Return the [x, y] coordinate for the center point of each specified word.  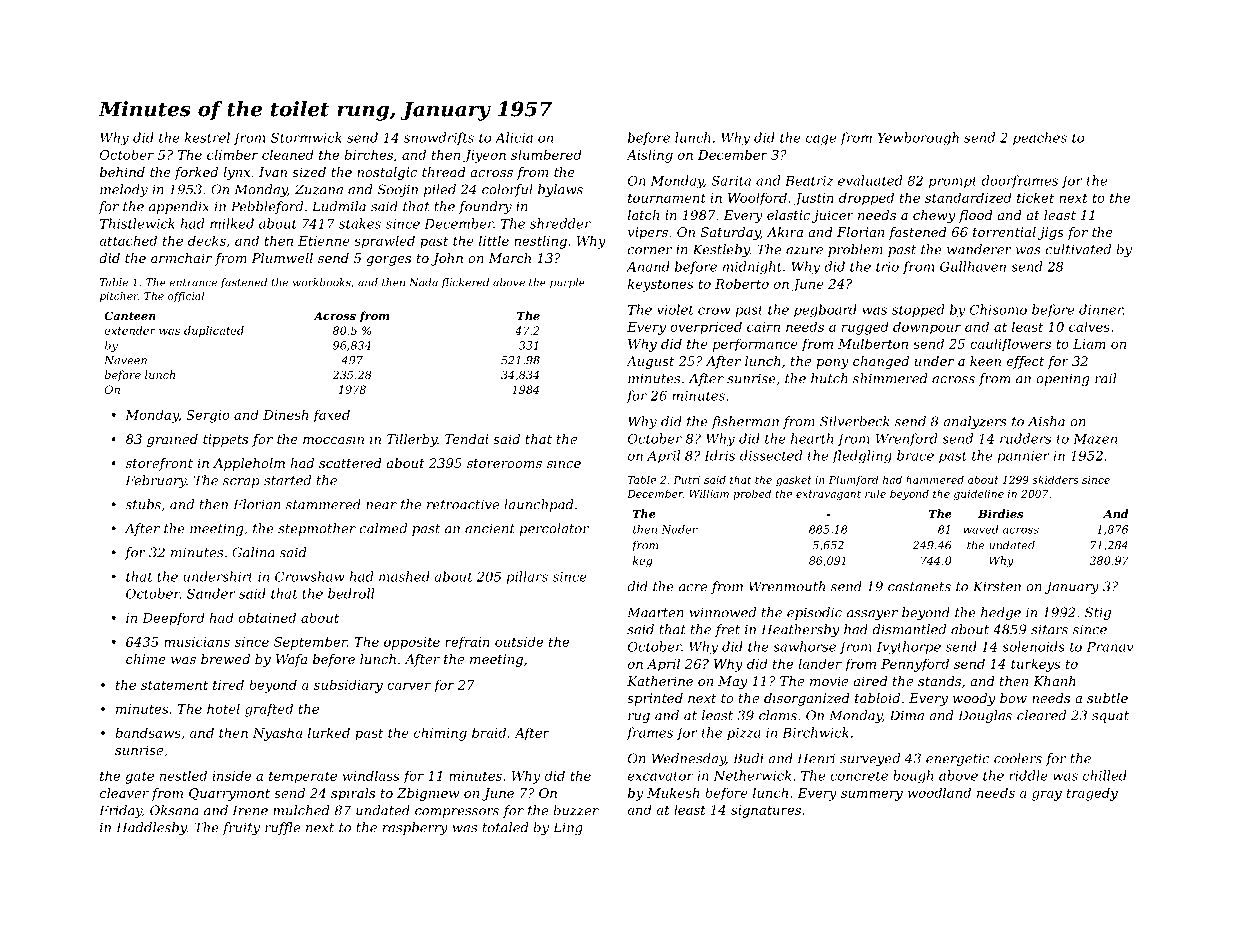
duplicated [214, 331]
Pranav [1110, 647]
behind [122, 172]
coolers [1018, 758]
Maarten [655, 612]
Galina [253, 552]
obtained [267, 617]
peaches [1040, 138]
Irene [250, 810]
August [650, 362]
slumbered [546, 154]
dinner [1101, 309]
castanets [919, 587]
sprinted [655, 699]
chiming [440, 734]
